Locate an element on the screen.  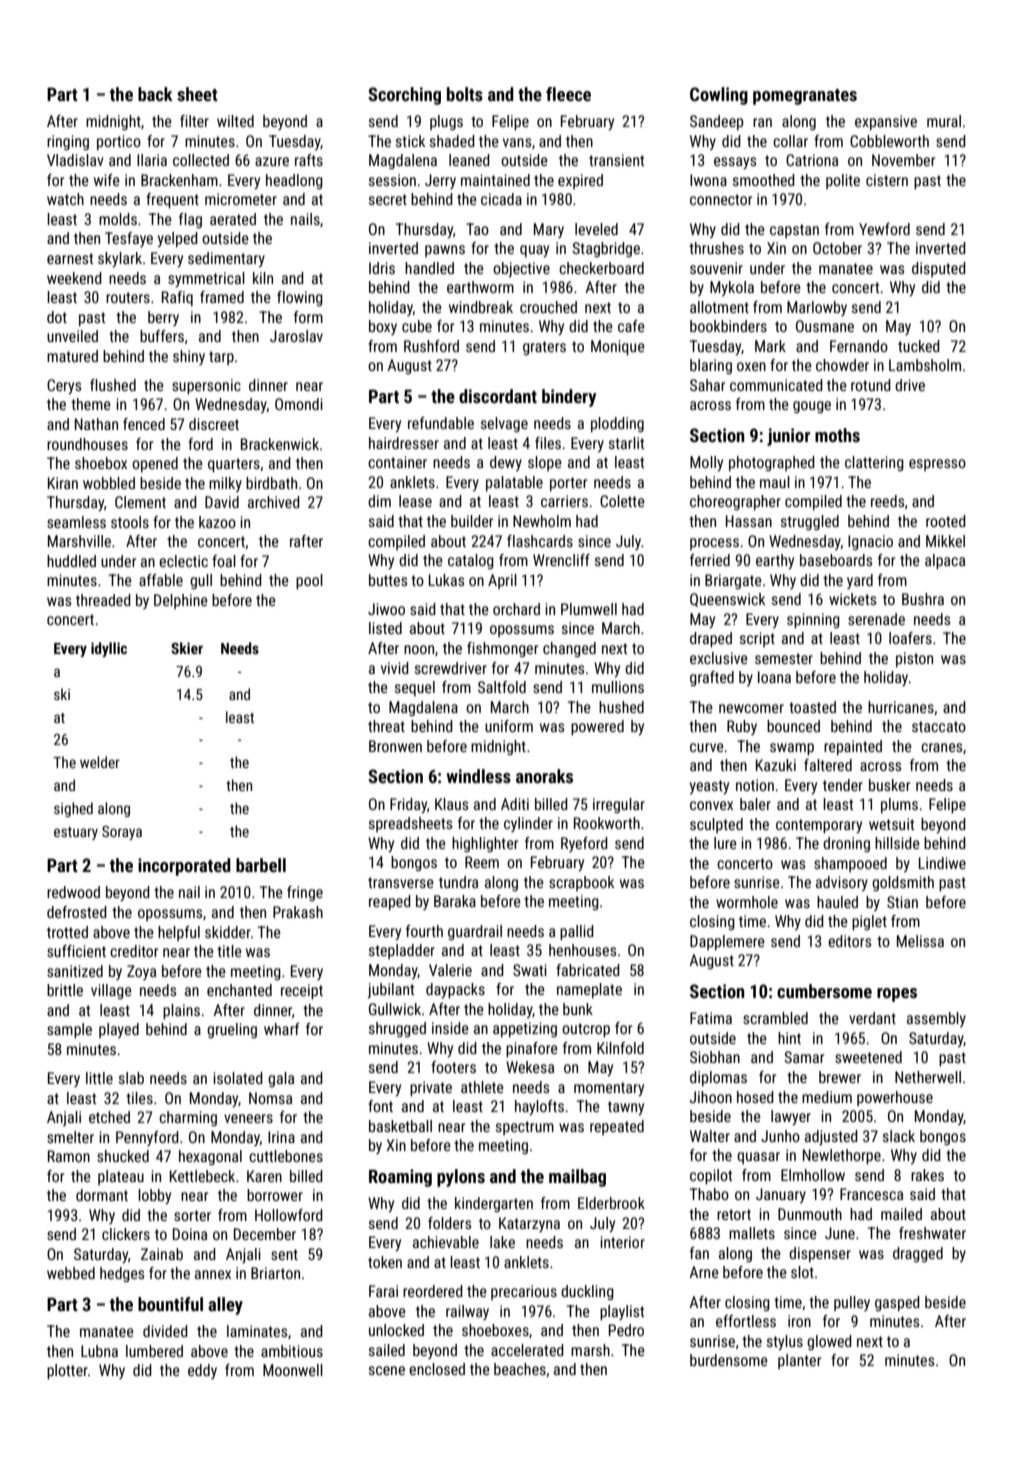
beaches is located at coordinates (520, 1369).
